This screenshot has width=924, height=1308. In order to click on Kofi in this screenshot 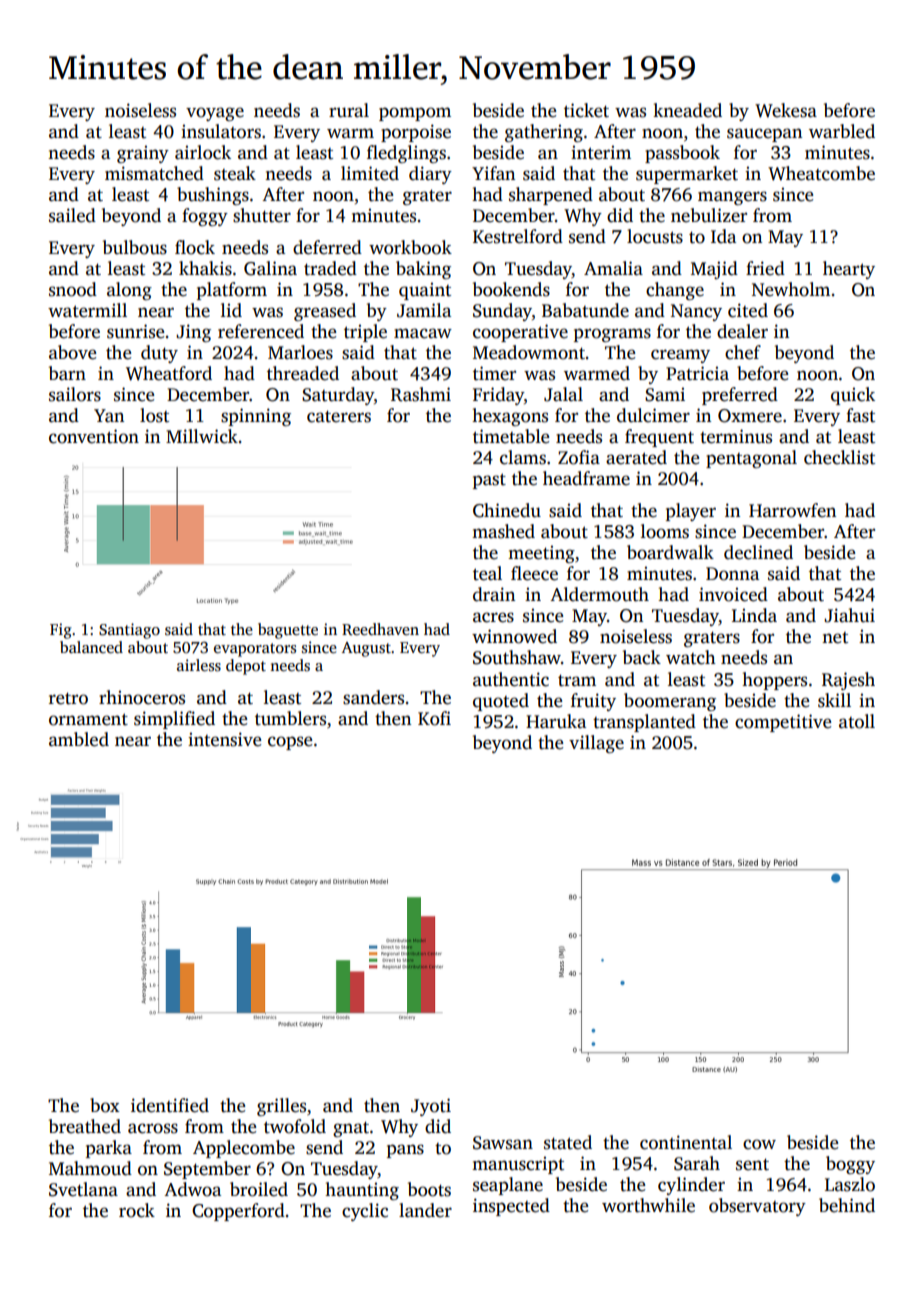, I will do `click(434, 718)`.
